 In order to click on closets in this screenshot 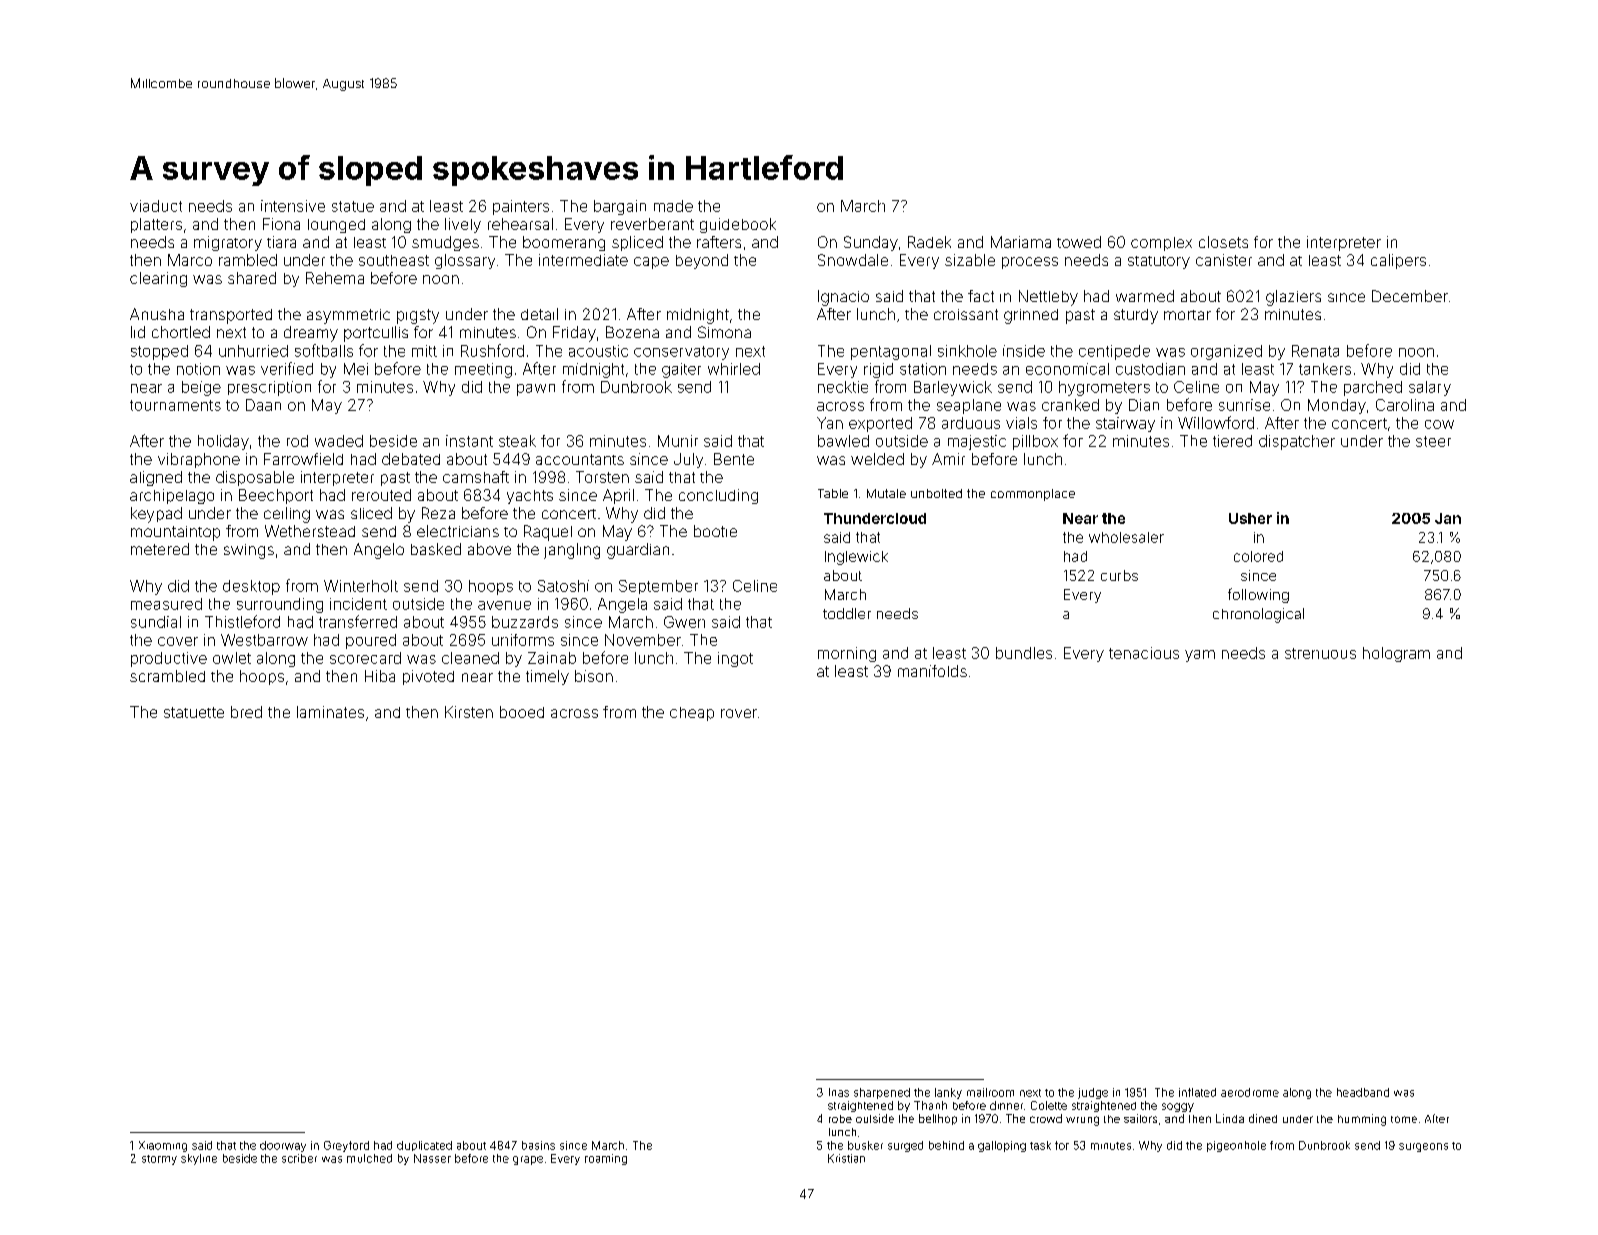, I will do `click(1223, 242)`.
